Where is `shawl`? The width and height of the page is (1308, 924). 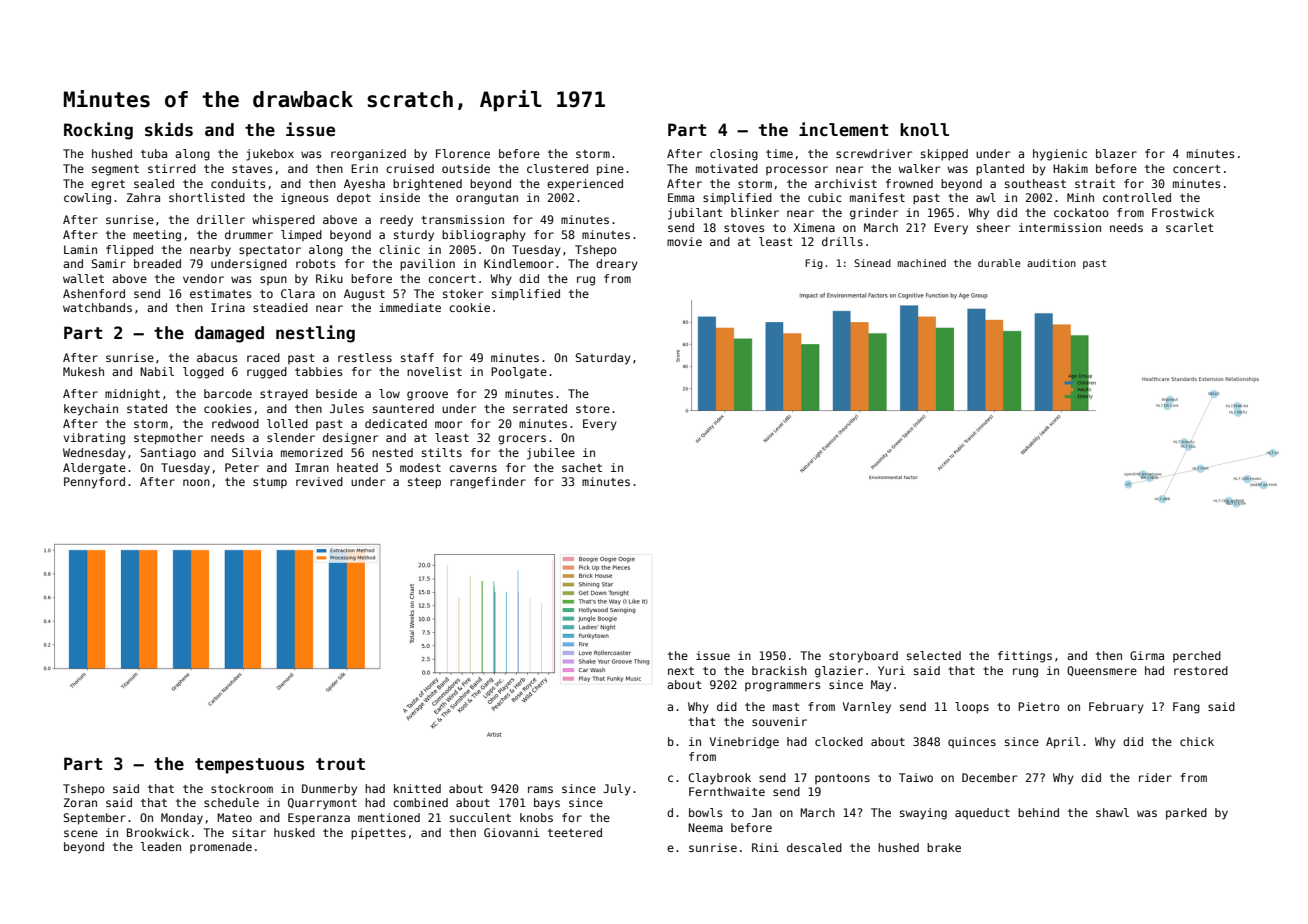 shawl is located at coordinates (1112, 812).
